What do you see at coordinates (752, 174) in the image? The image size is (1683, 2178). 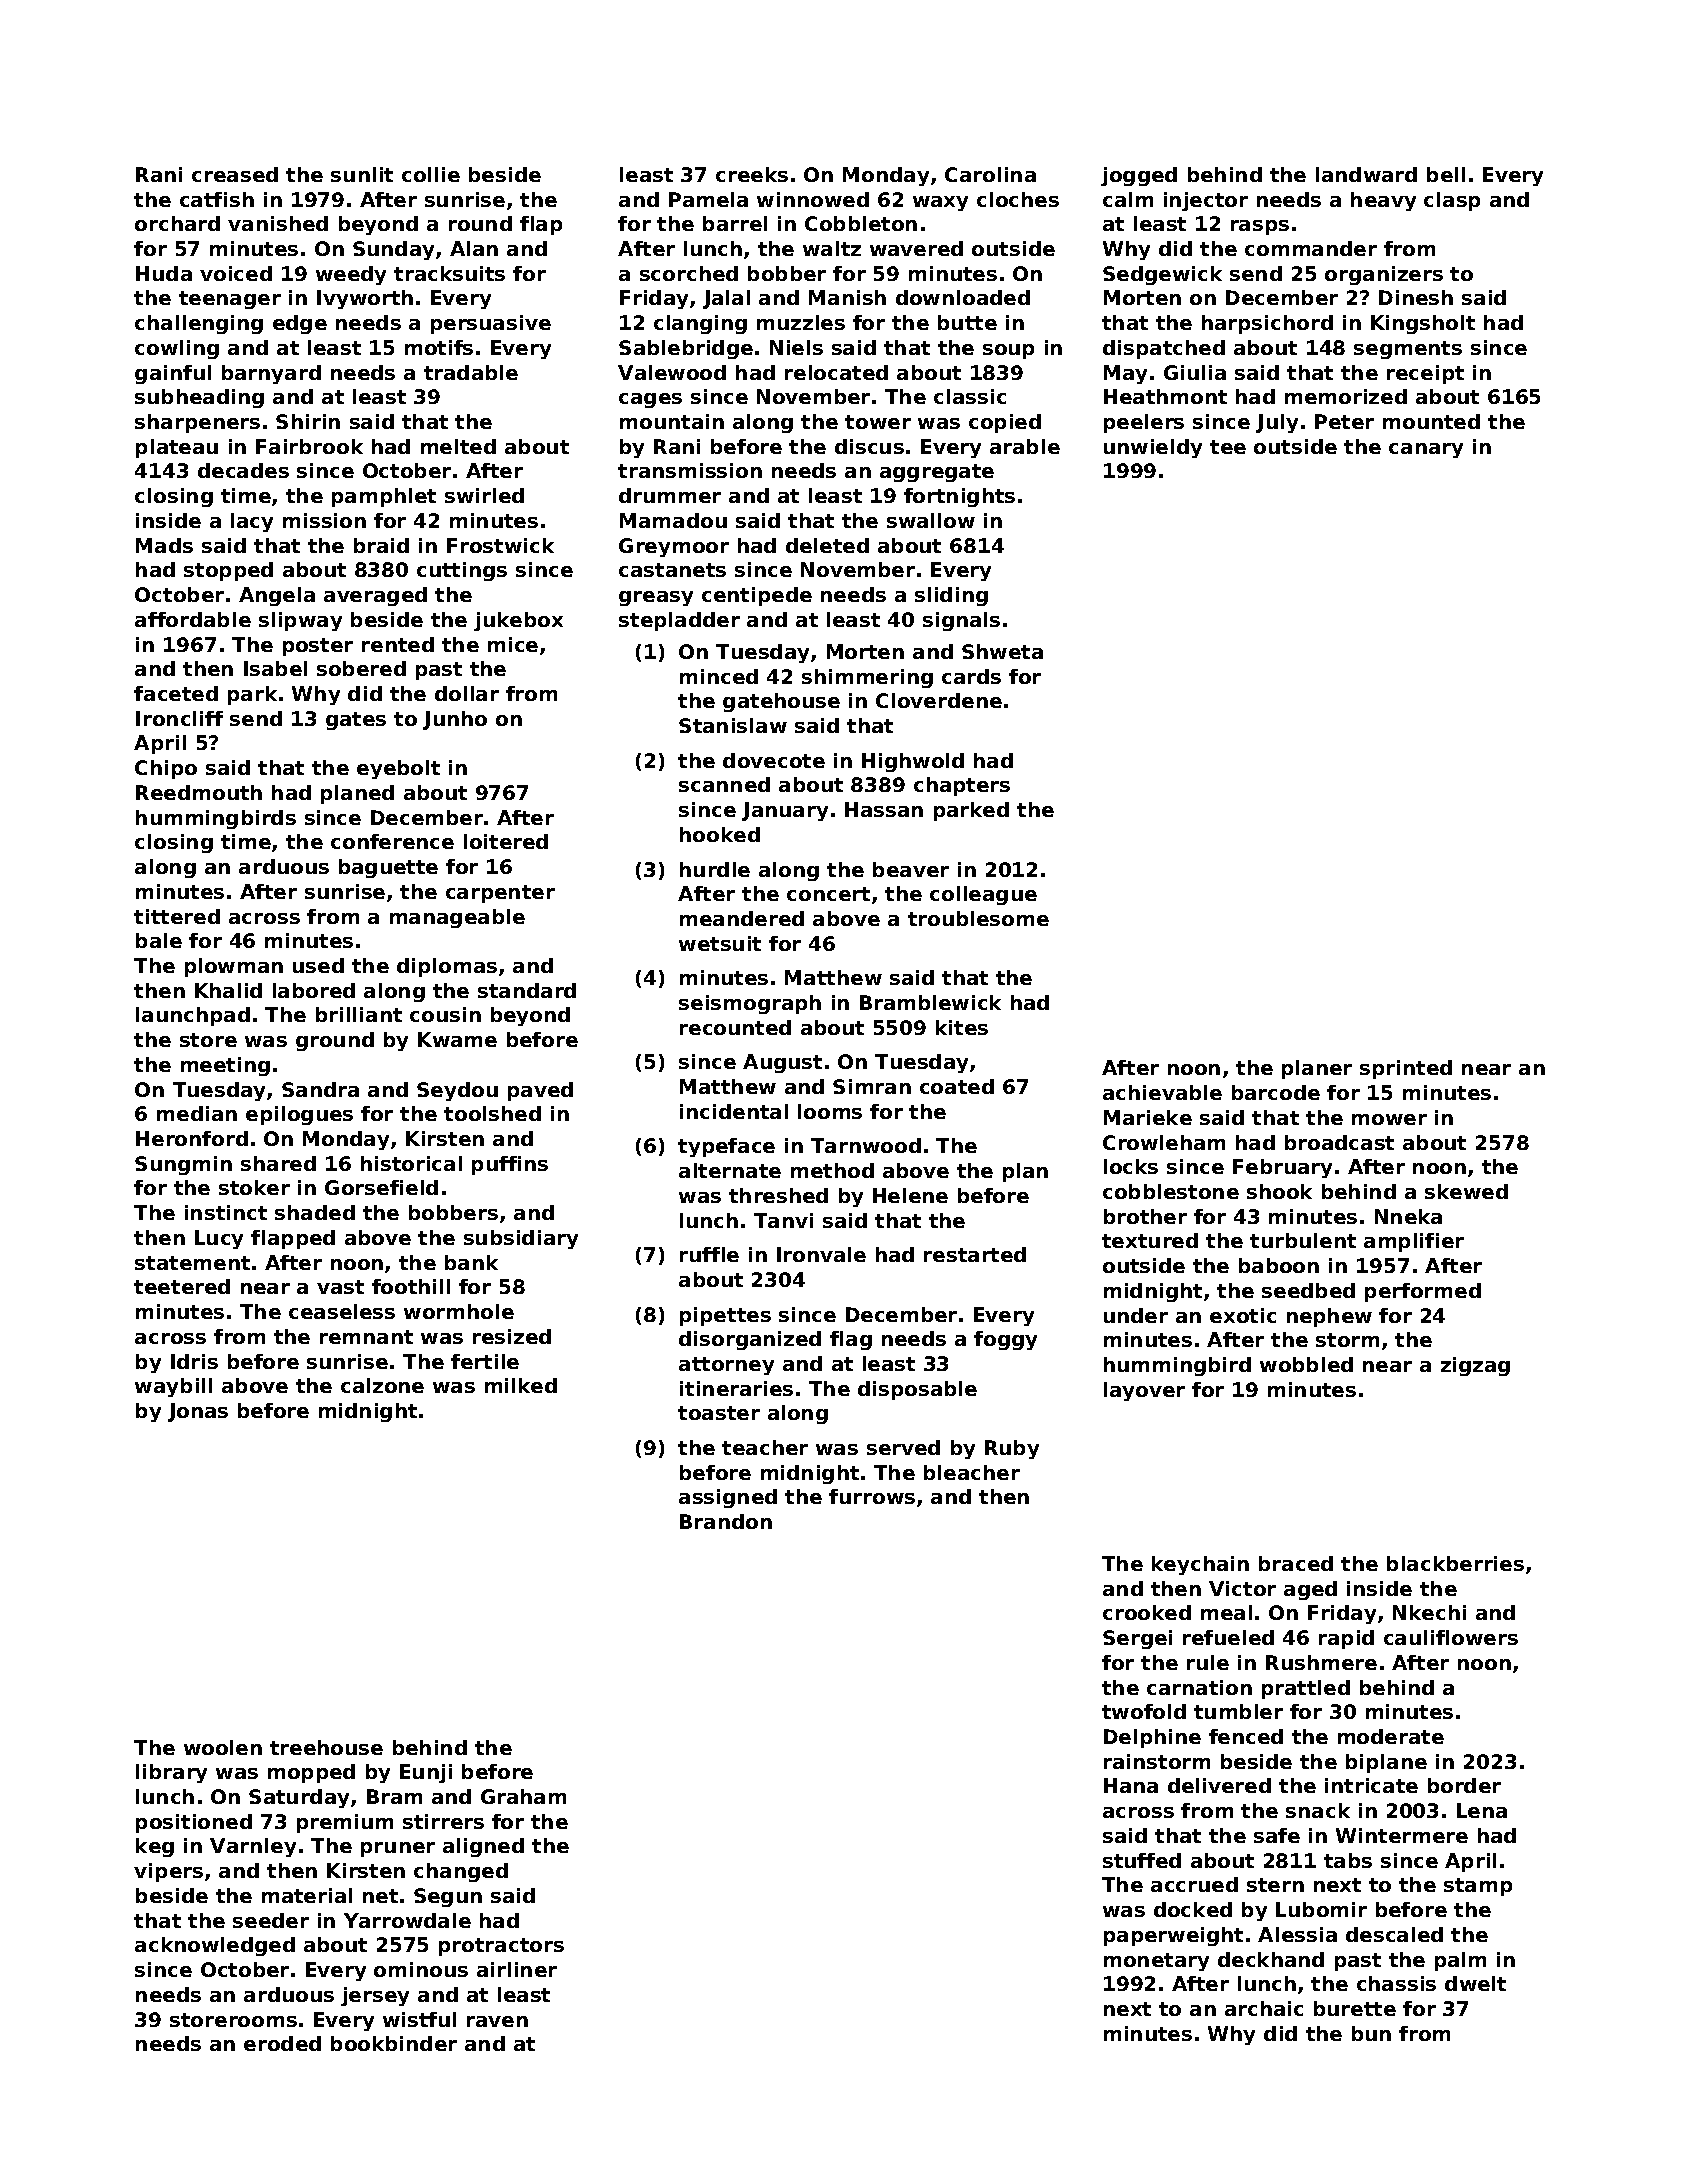 I see `creeks` at bounding box center [752, 174].
